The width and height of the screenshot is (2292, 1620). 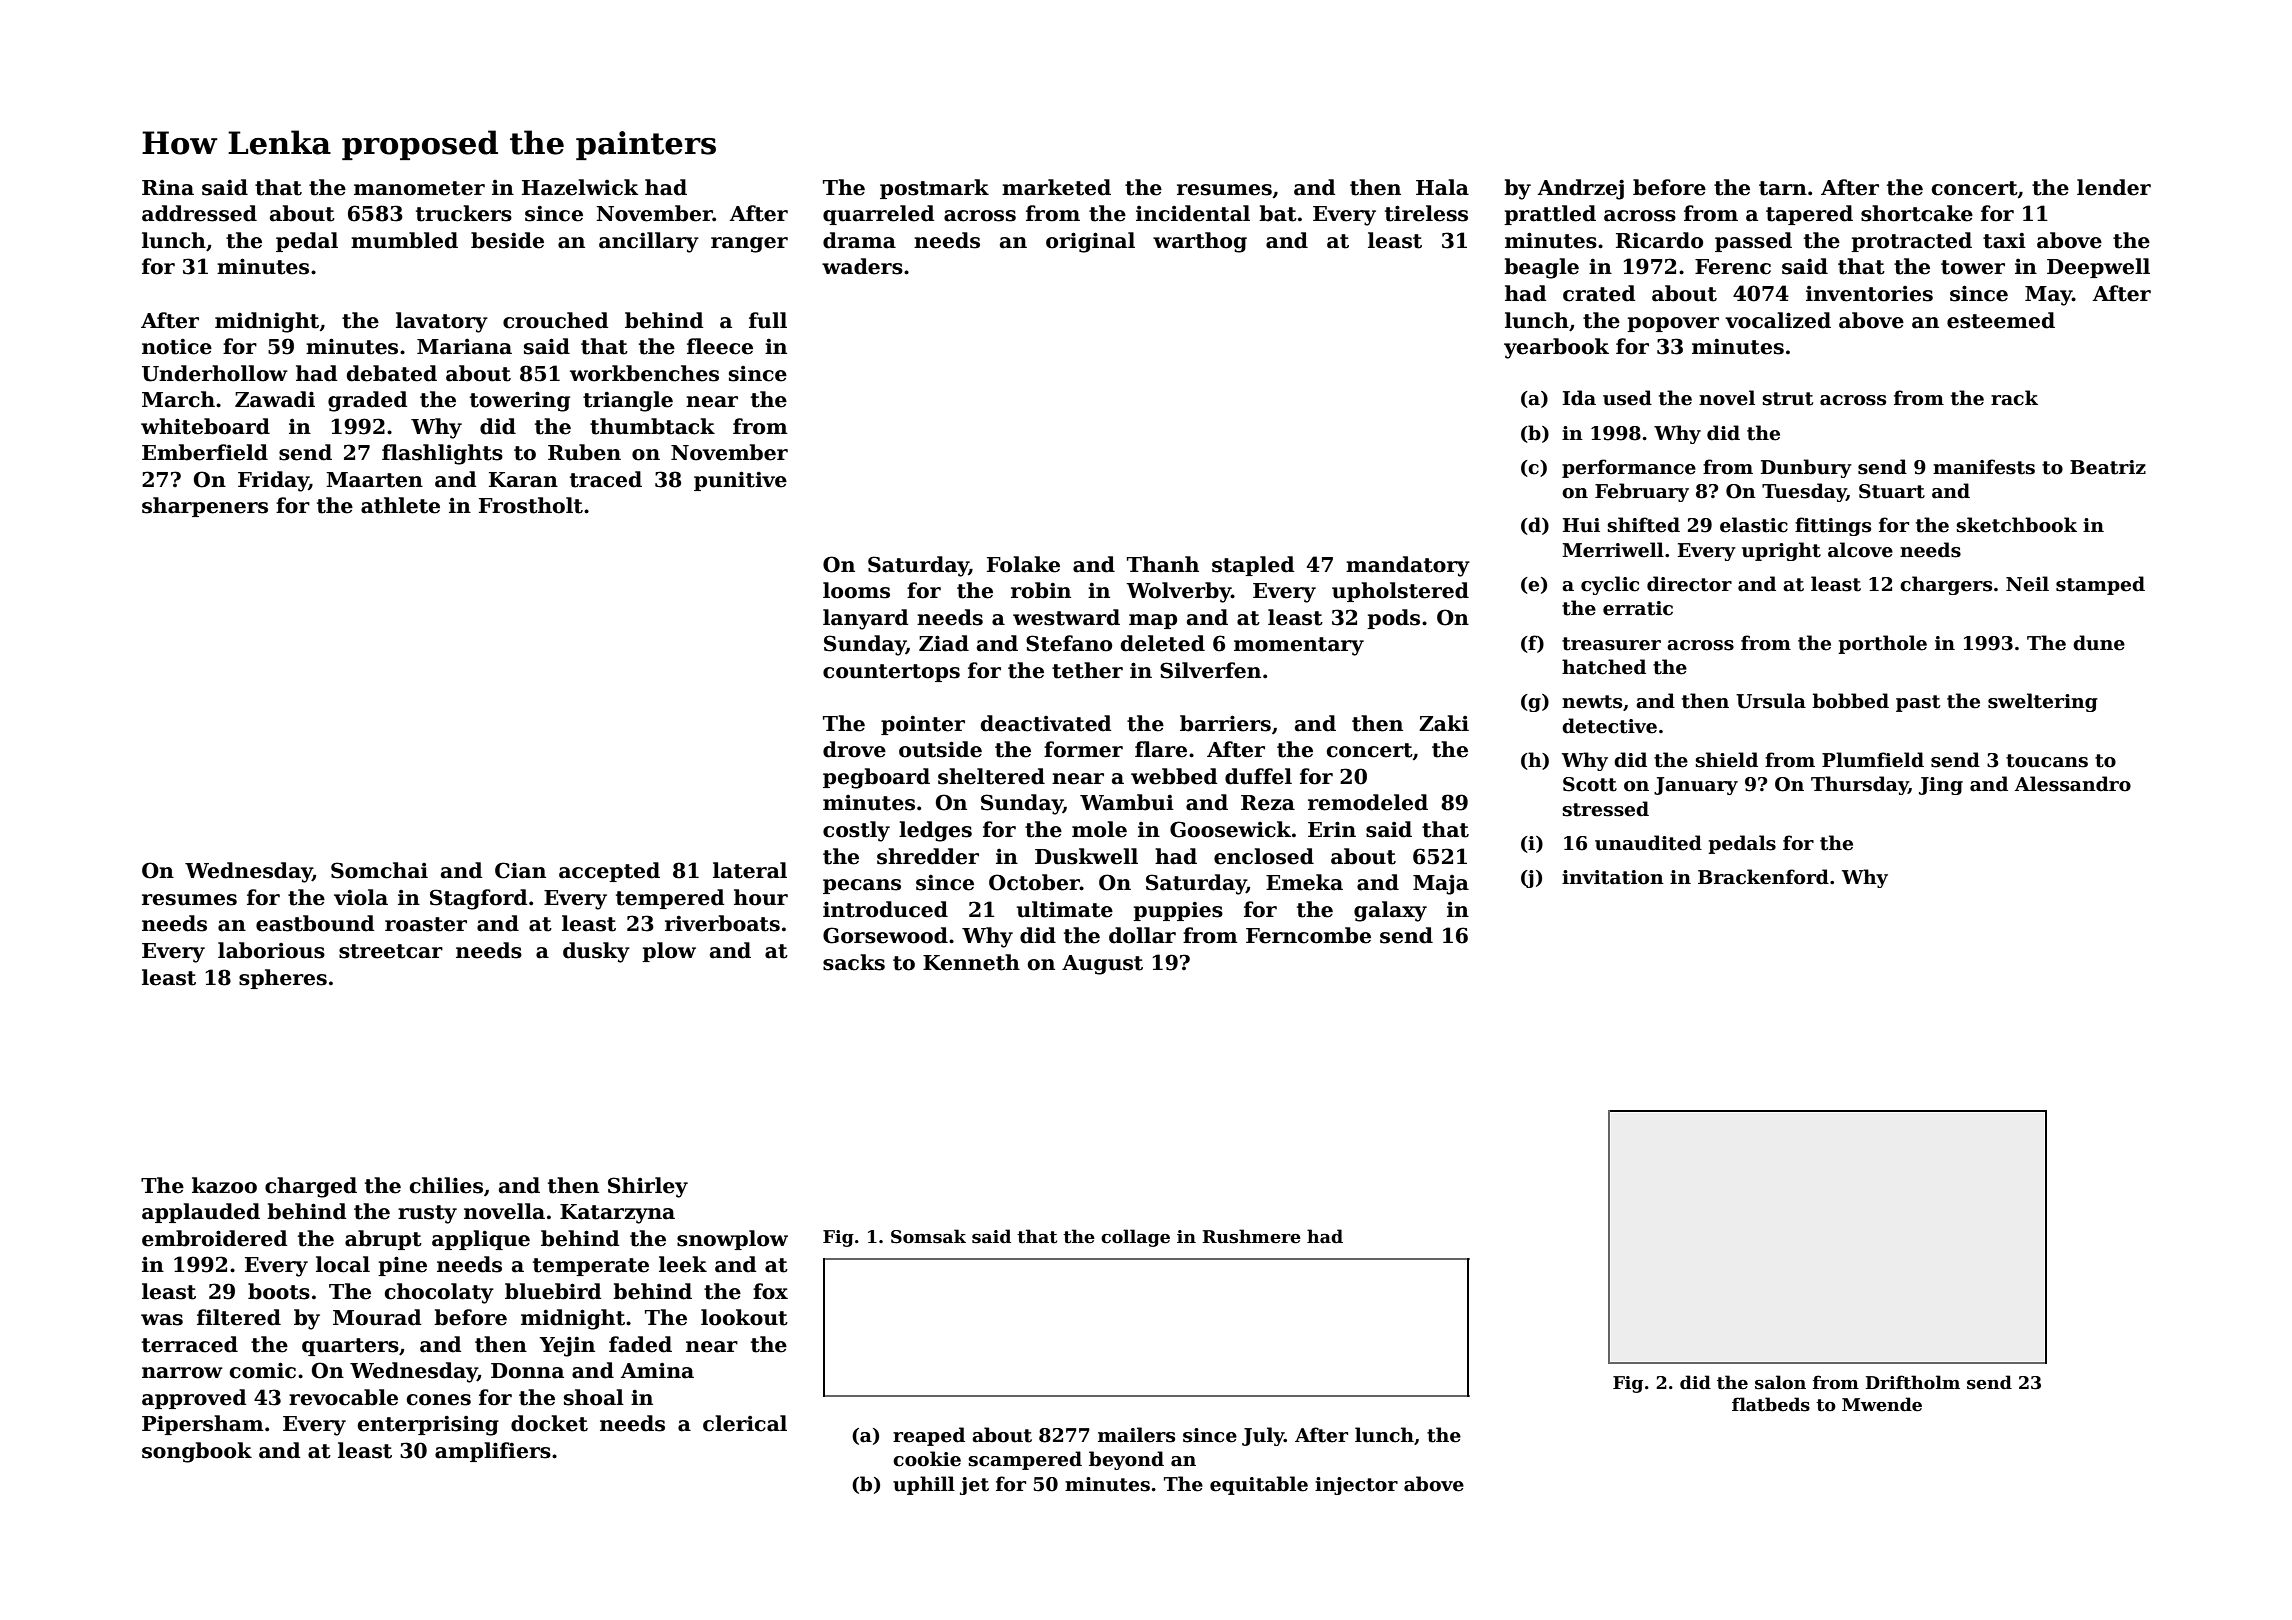 What do you see at coordinates (596, 952) in the screenshot?
I see `dusky` at bounding box center [596, 952].
